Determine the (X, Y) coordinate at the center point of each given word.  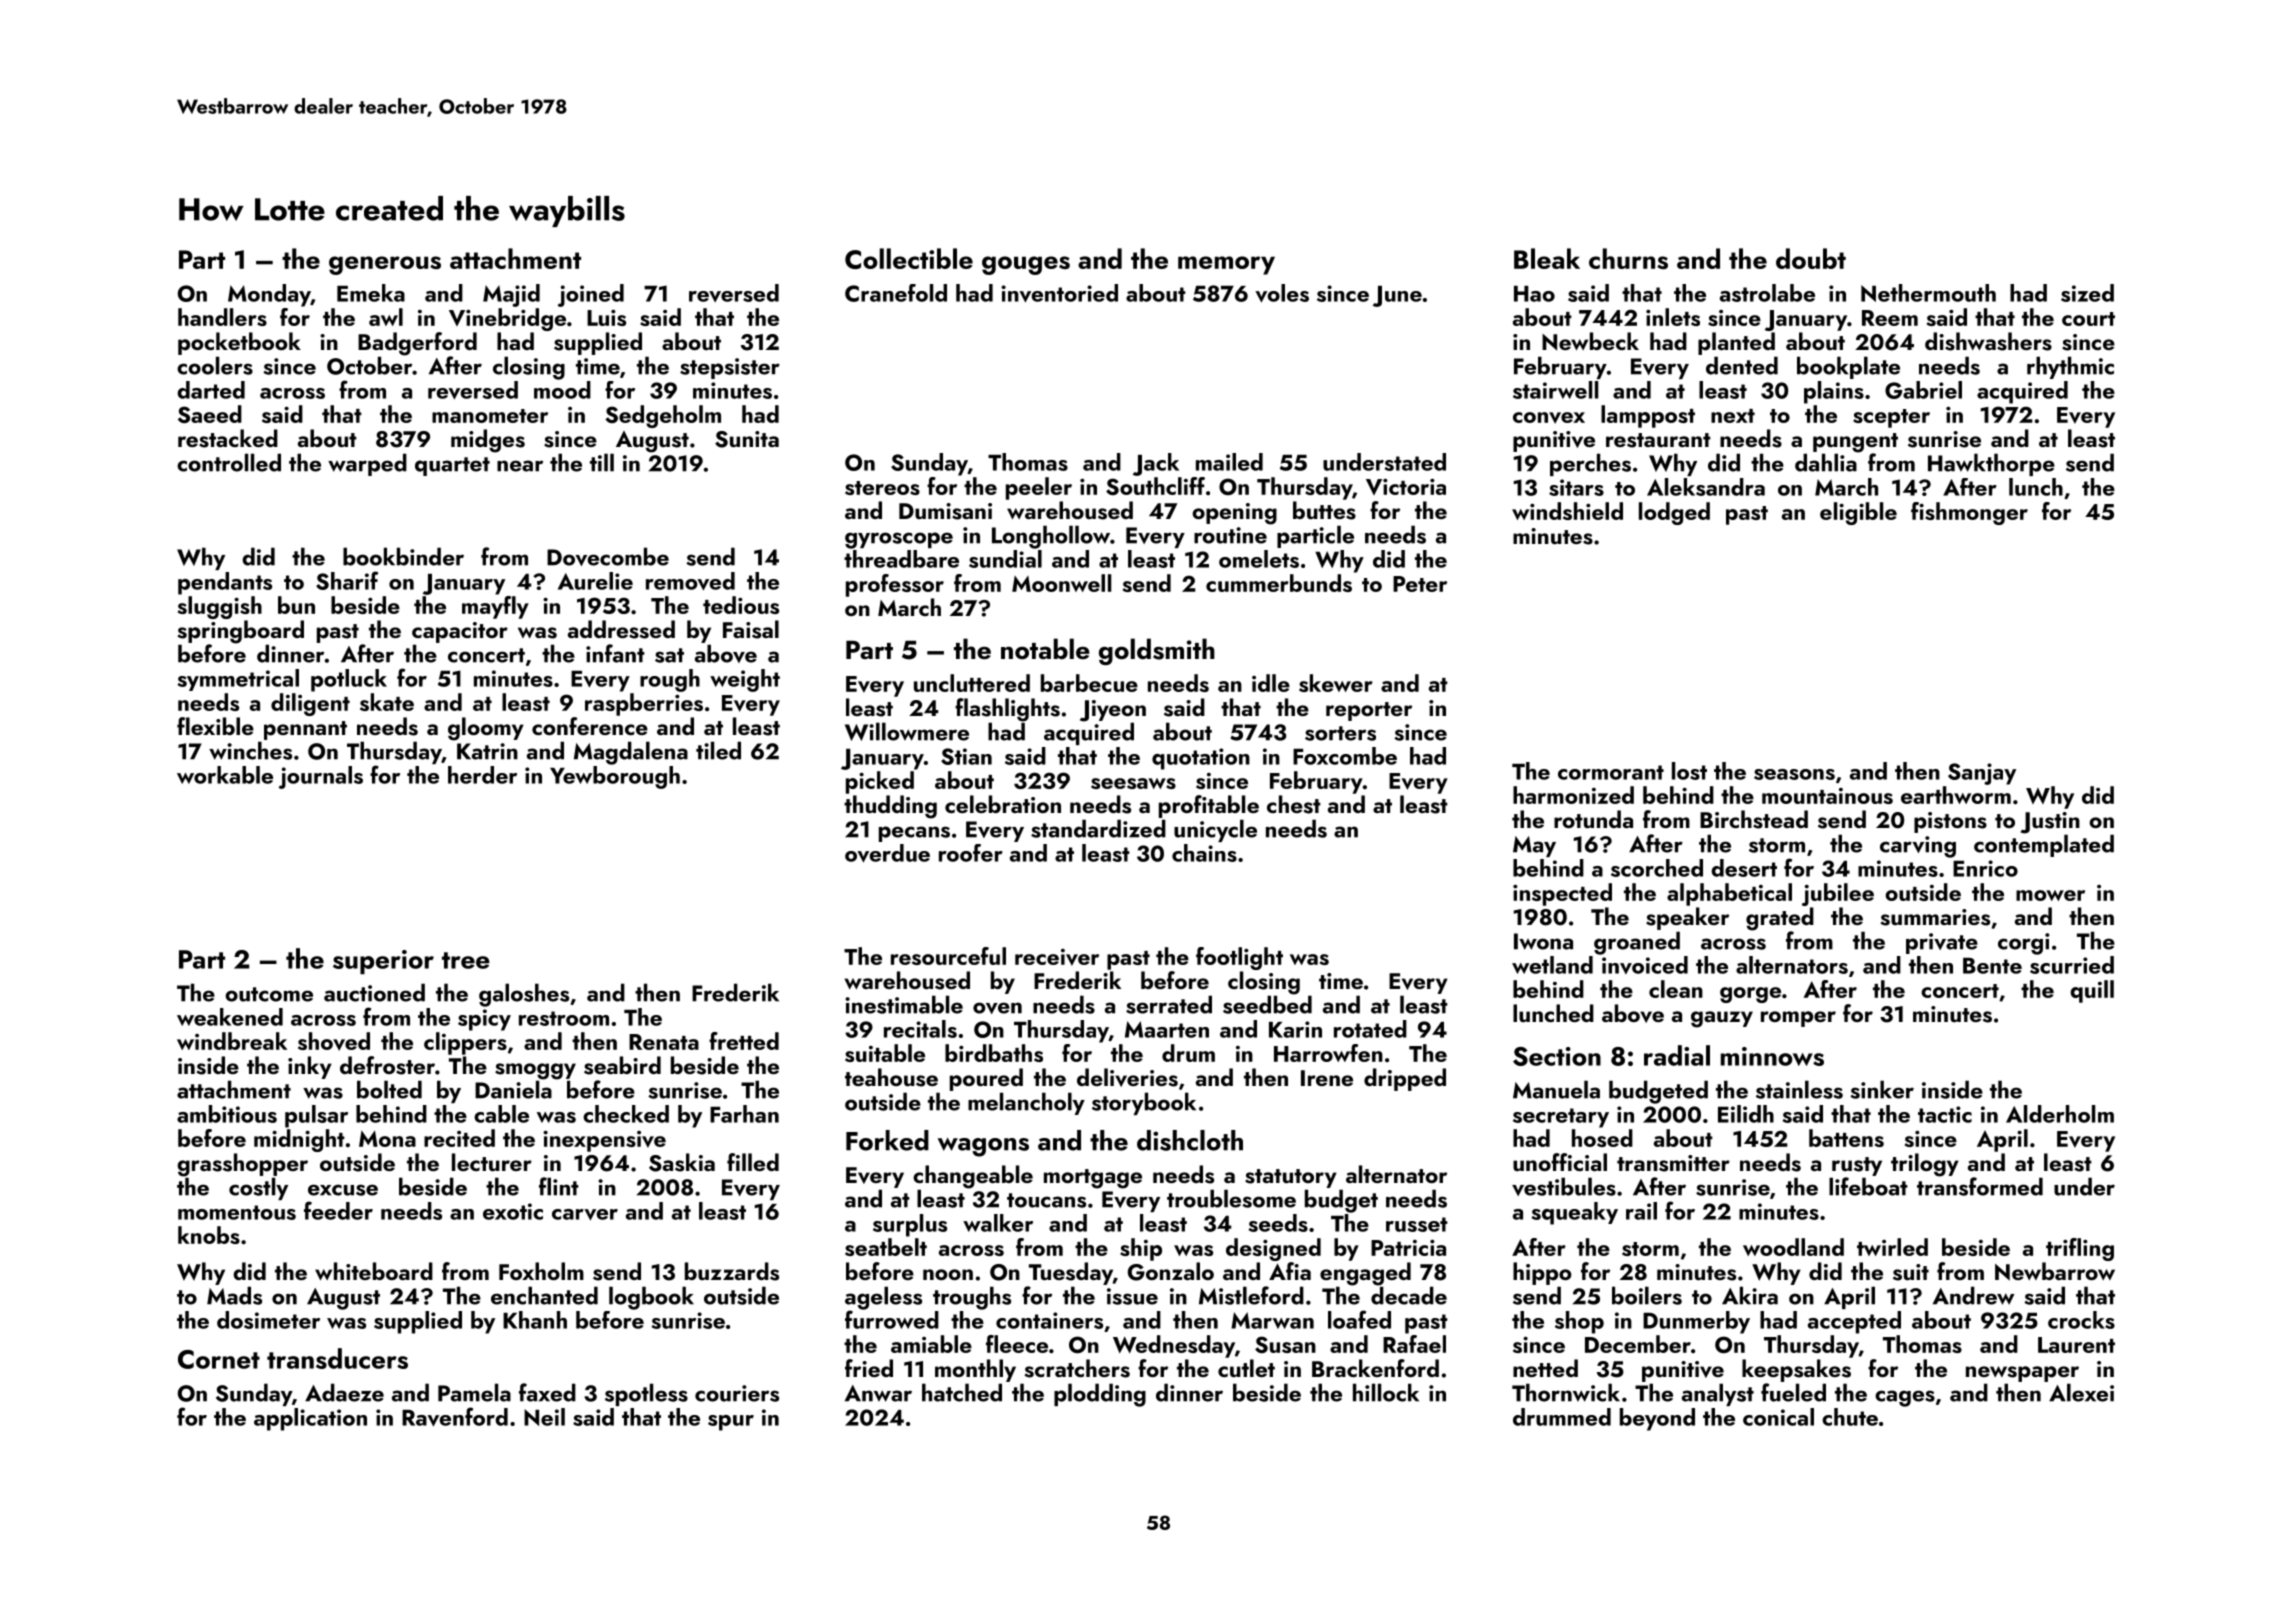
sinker (1882, 1089)
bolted (389, 1089)
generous (385, 265)
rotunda (1593, 819)
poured (986, 1079)
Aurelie (595, 581)
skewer (1336, 683)
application (310, 1419)
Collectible (909, 258)
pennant (305, 730)
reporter (1369, 711)
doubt (1811, 258)
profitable (1209, 806)
